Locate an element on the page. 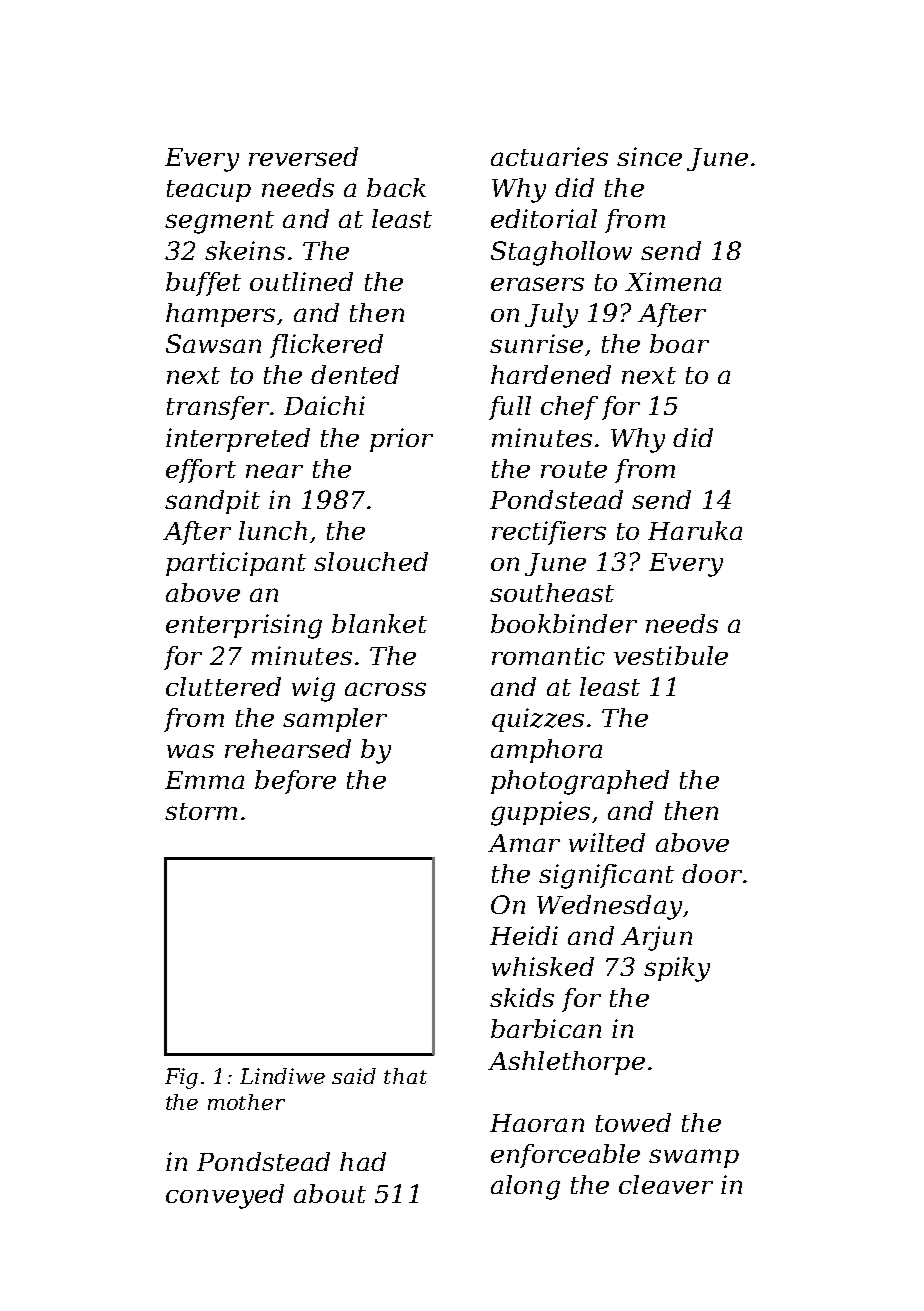 This document has width=924, height=1311. southeast is located at coordinates (552, 592).
